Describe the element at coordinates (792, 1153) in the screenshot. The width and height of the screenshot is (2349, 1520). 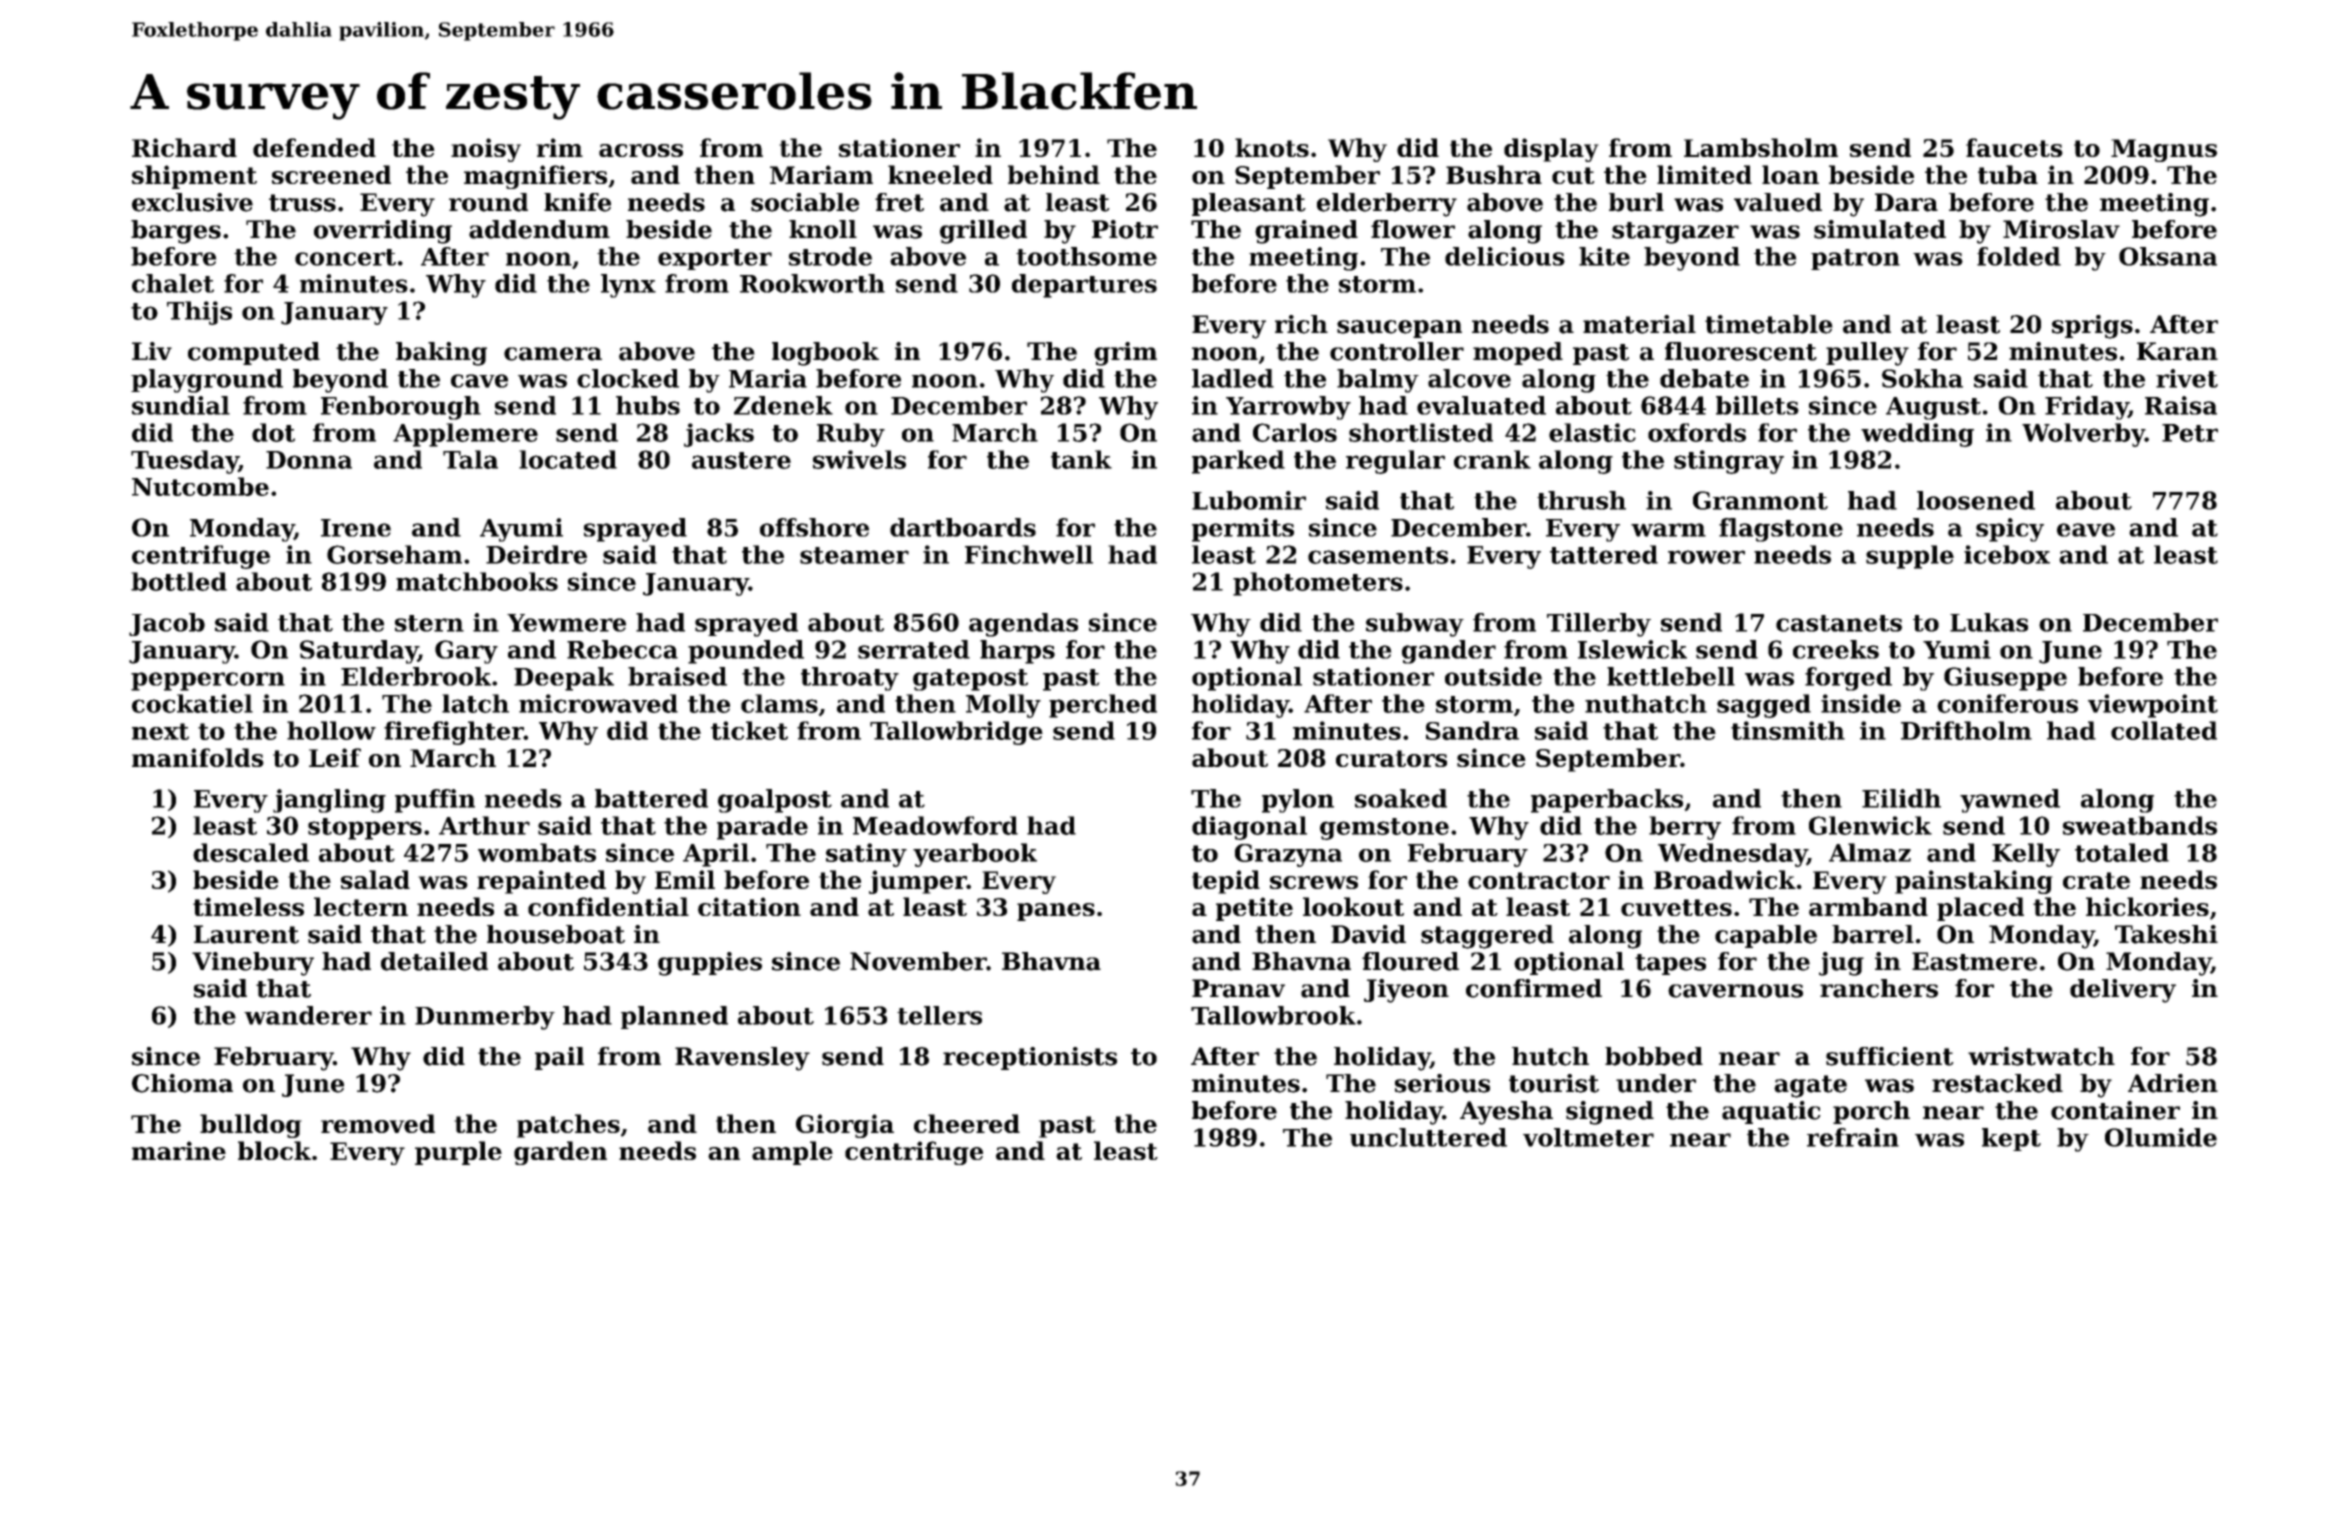
I see `ample` at that location.
